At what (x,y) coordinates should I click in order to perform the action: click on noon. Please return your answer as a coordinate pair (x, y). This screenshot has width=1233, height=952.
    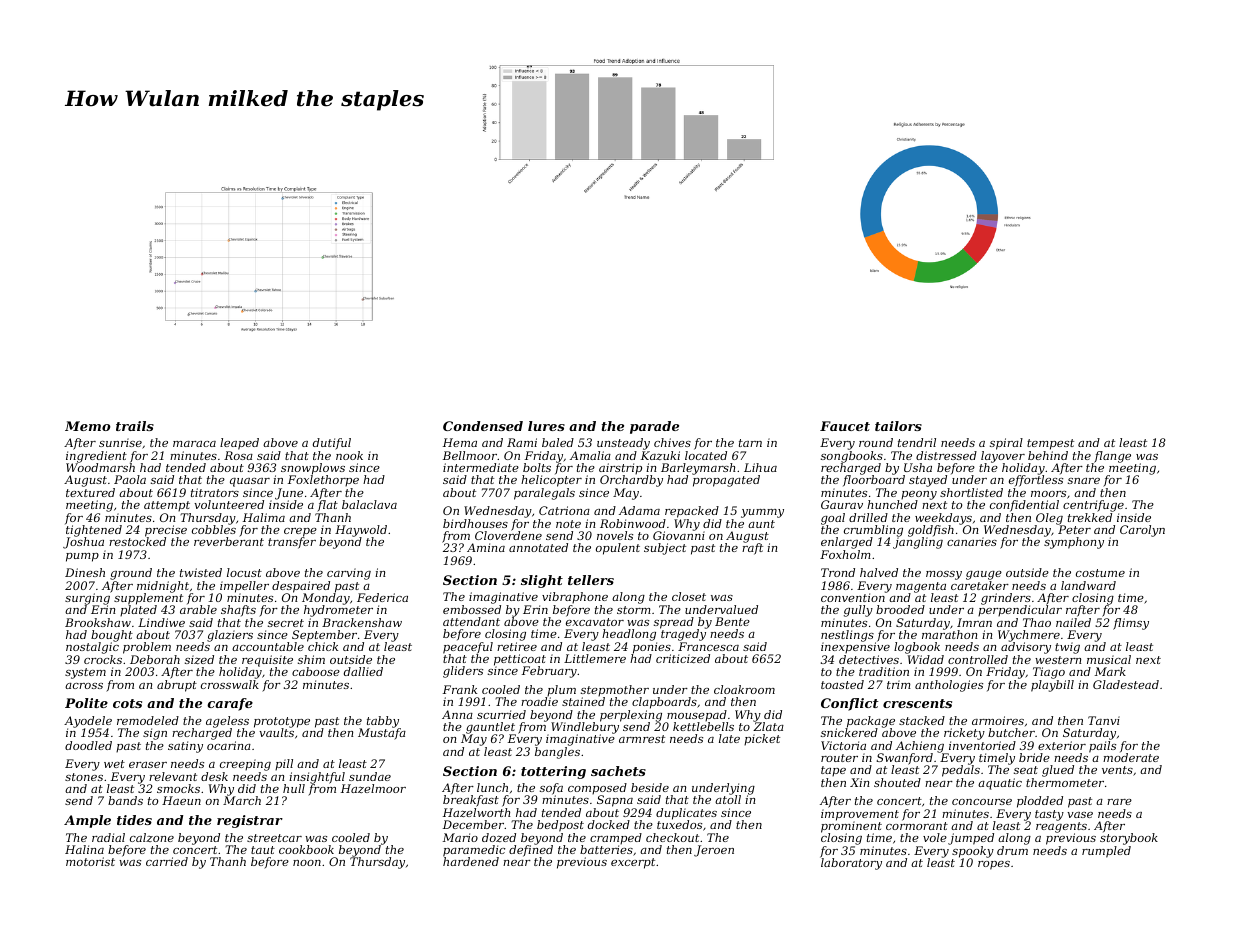
    Looking at the image, I should click on (307, 863).
